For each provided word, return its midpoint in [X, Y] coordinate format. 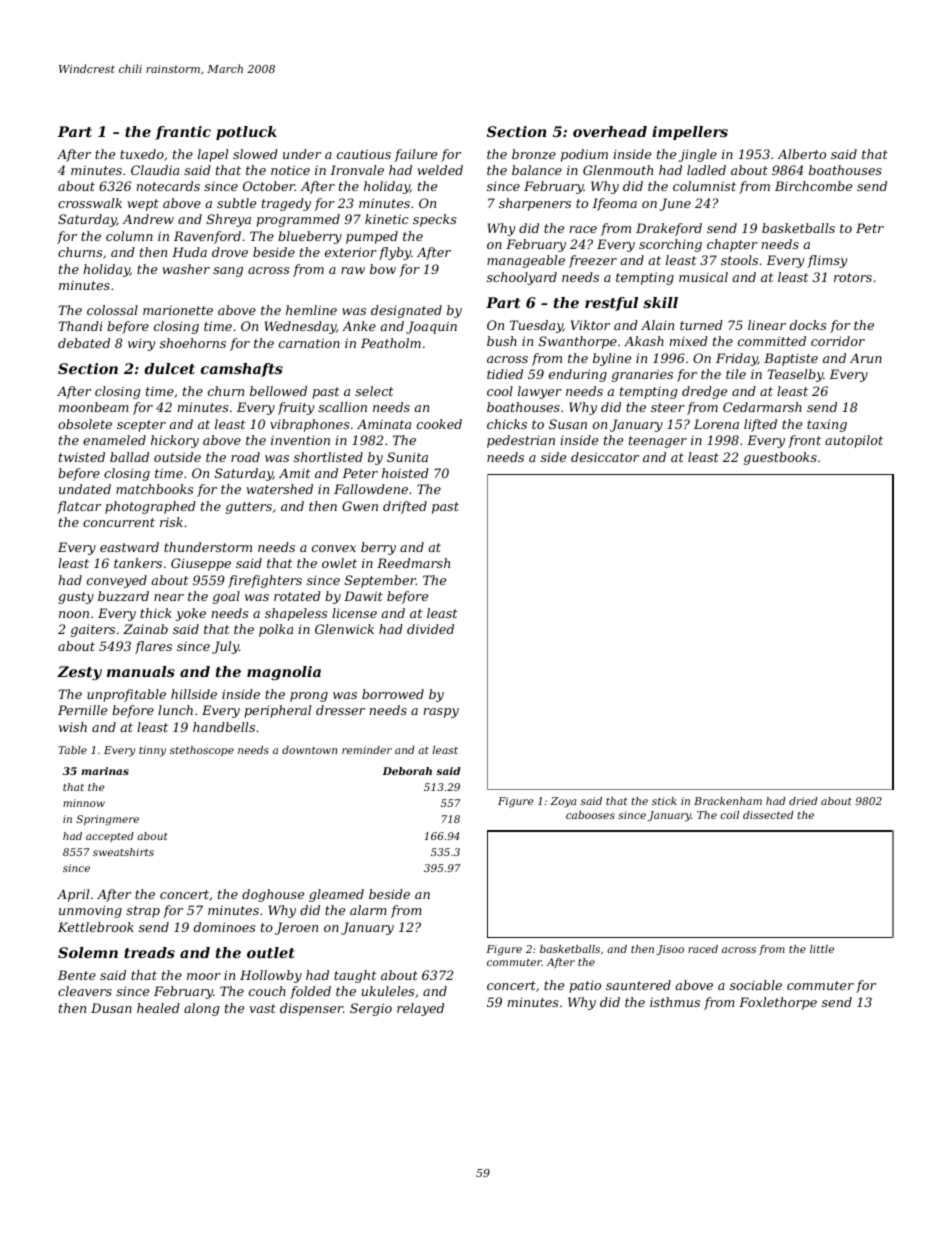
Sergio [371, 1009]
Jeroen [296, 928]
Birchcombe [813, 186]
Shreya [229, 220]
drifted [405, 507]
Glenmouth [618, 170]
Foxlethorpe [778, 1003]
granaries [642, 375]
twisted [82, 457]
